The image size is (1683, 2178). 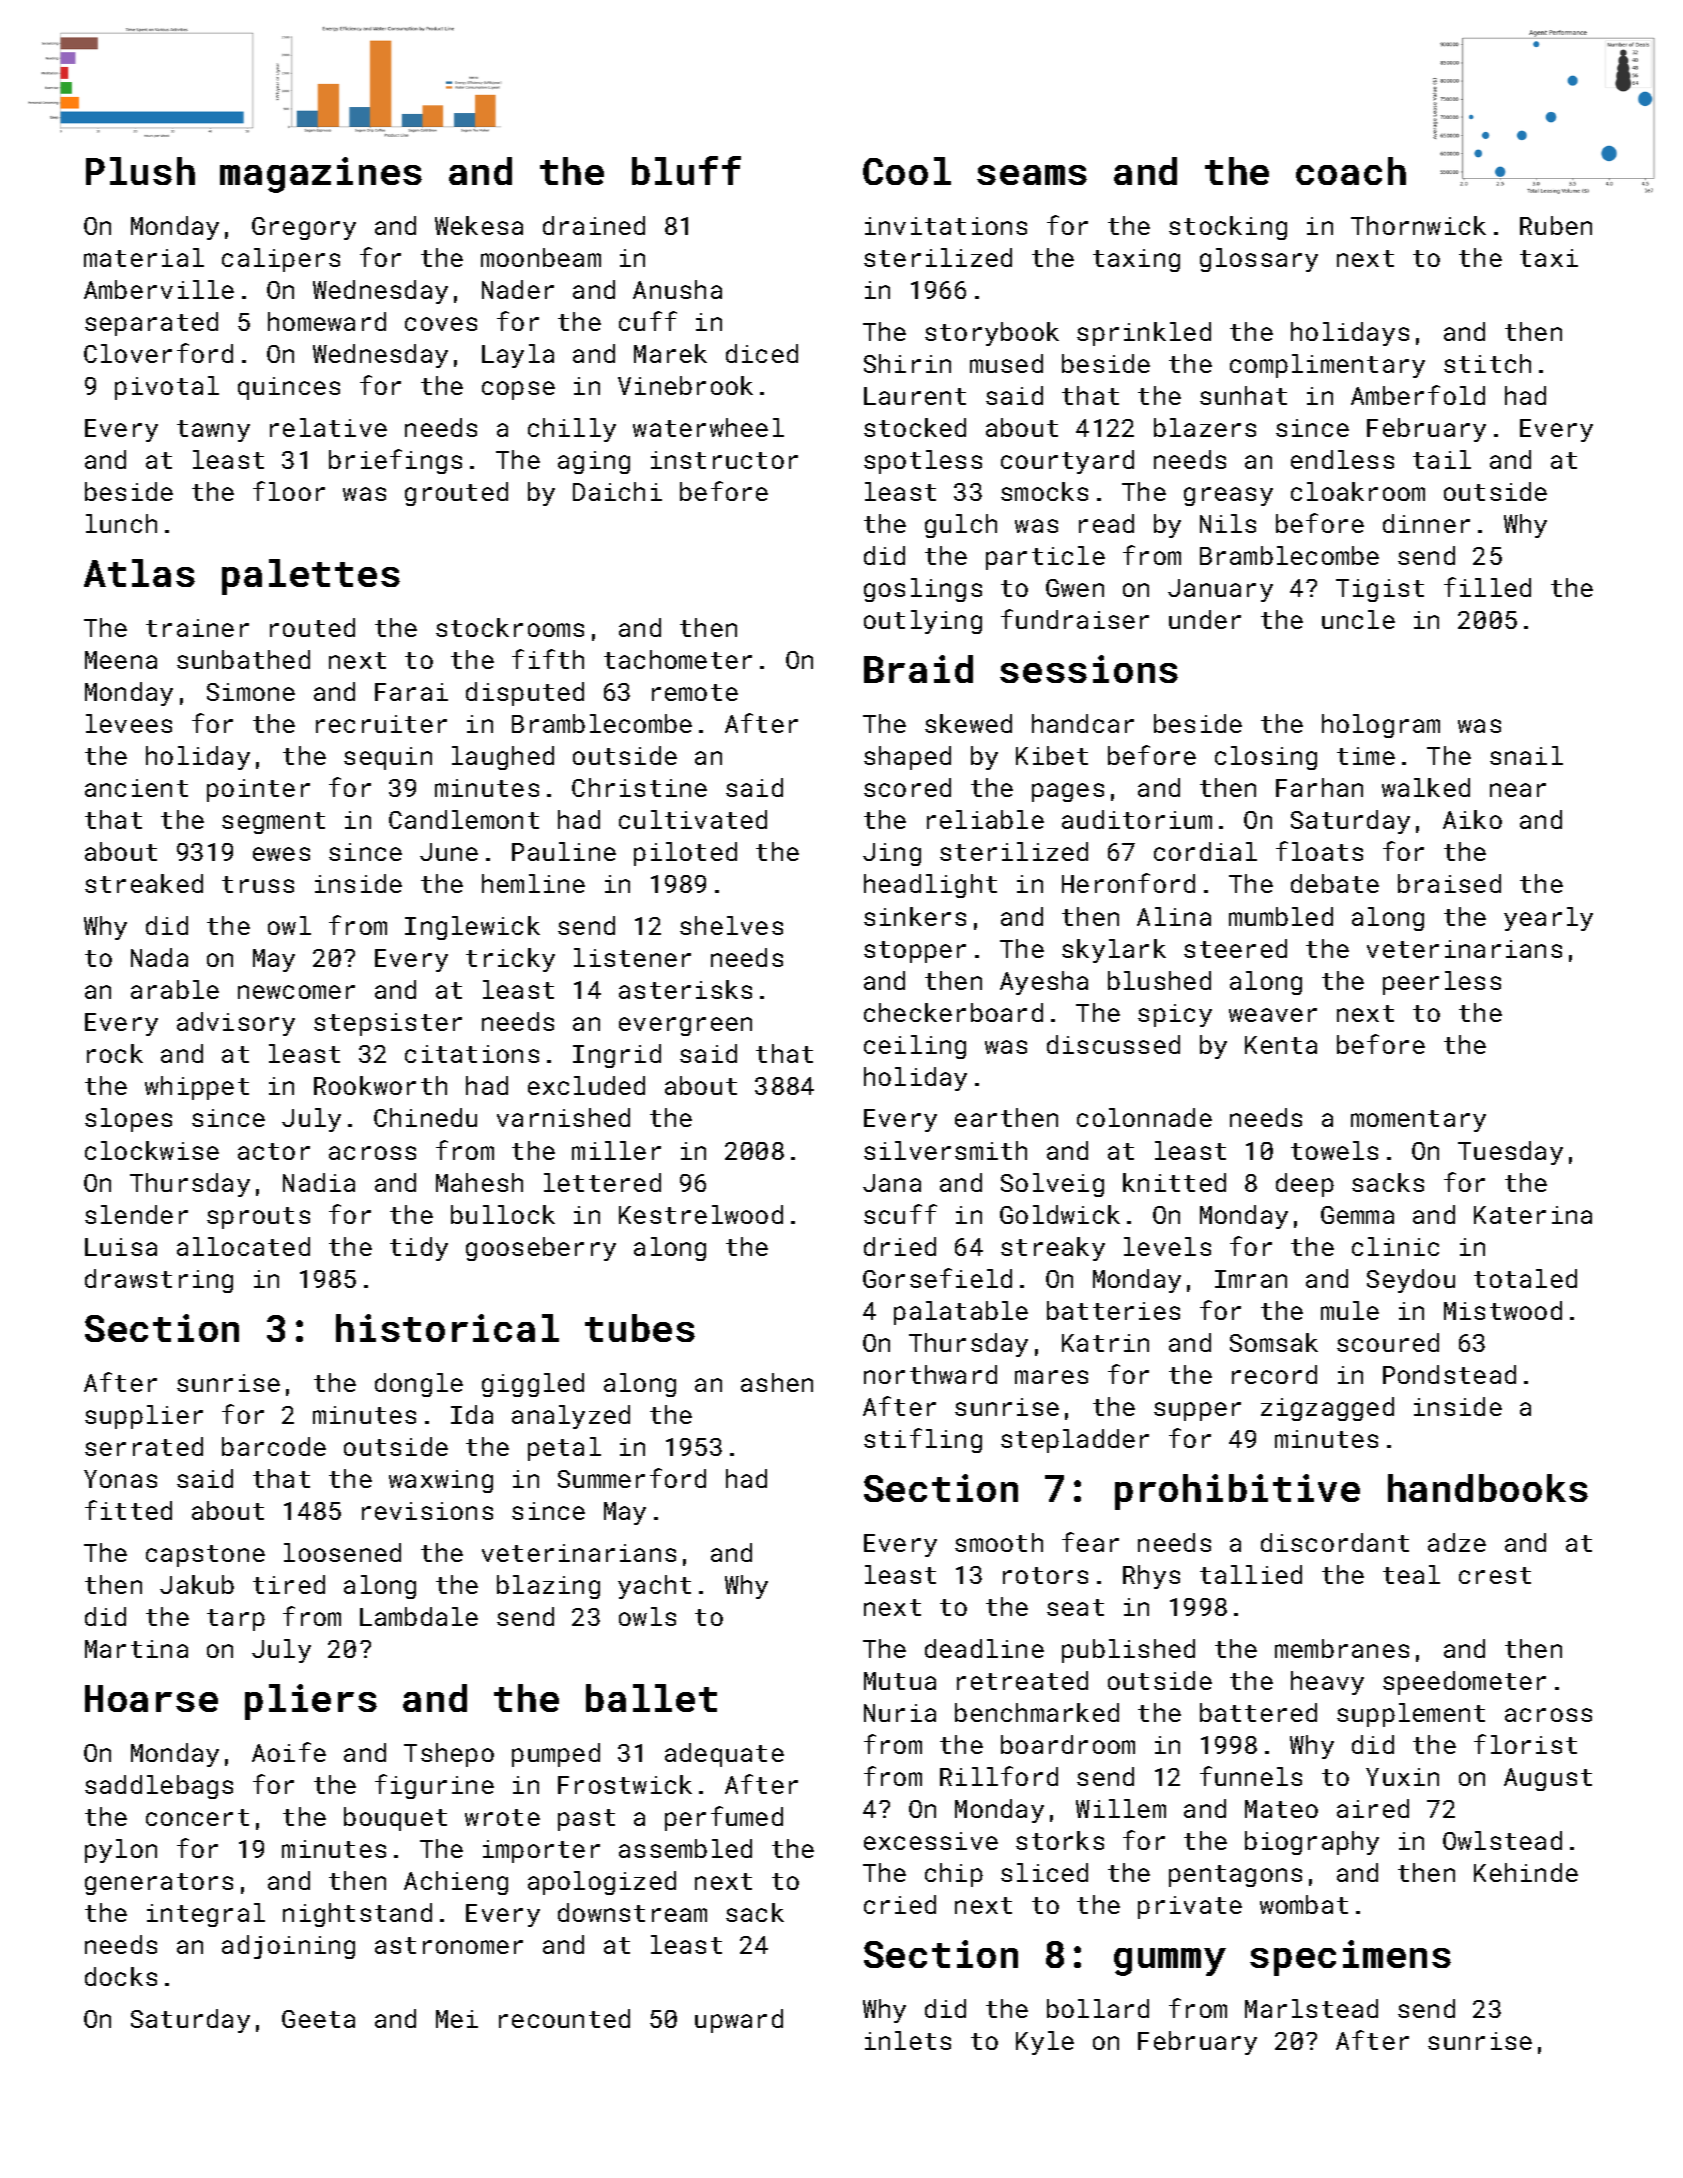 What do you see at coordinates (1487, 587) in the image?
I see `filled` at bounding box center [1487, 587].
